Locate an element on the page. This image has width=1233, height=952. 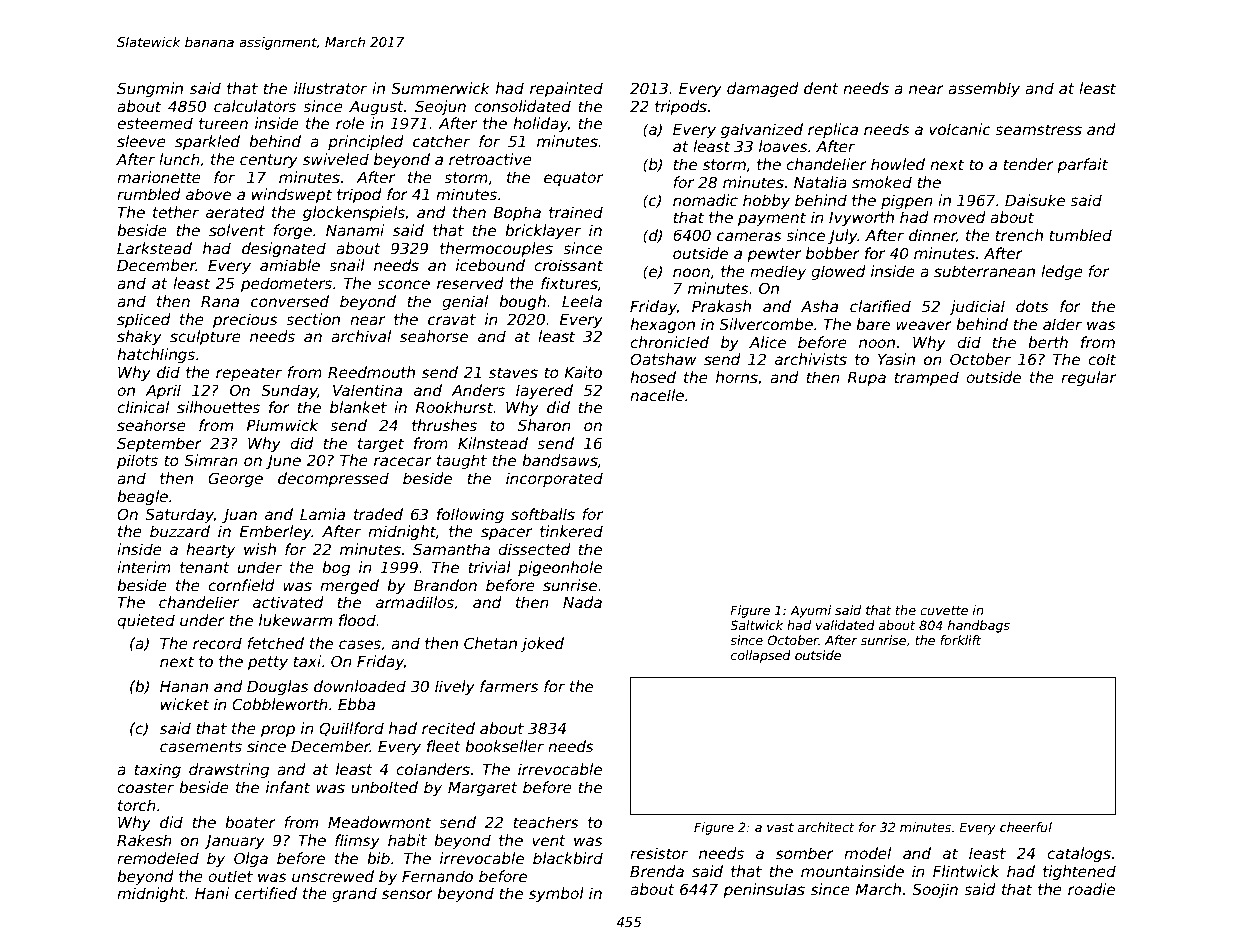
dent is located at coordinates (821, 88).
